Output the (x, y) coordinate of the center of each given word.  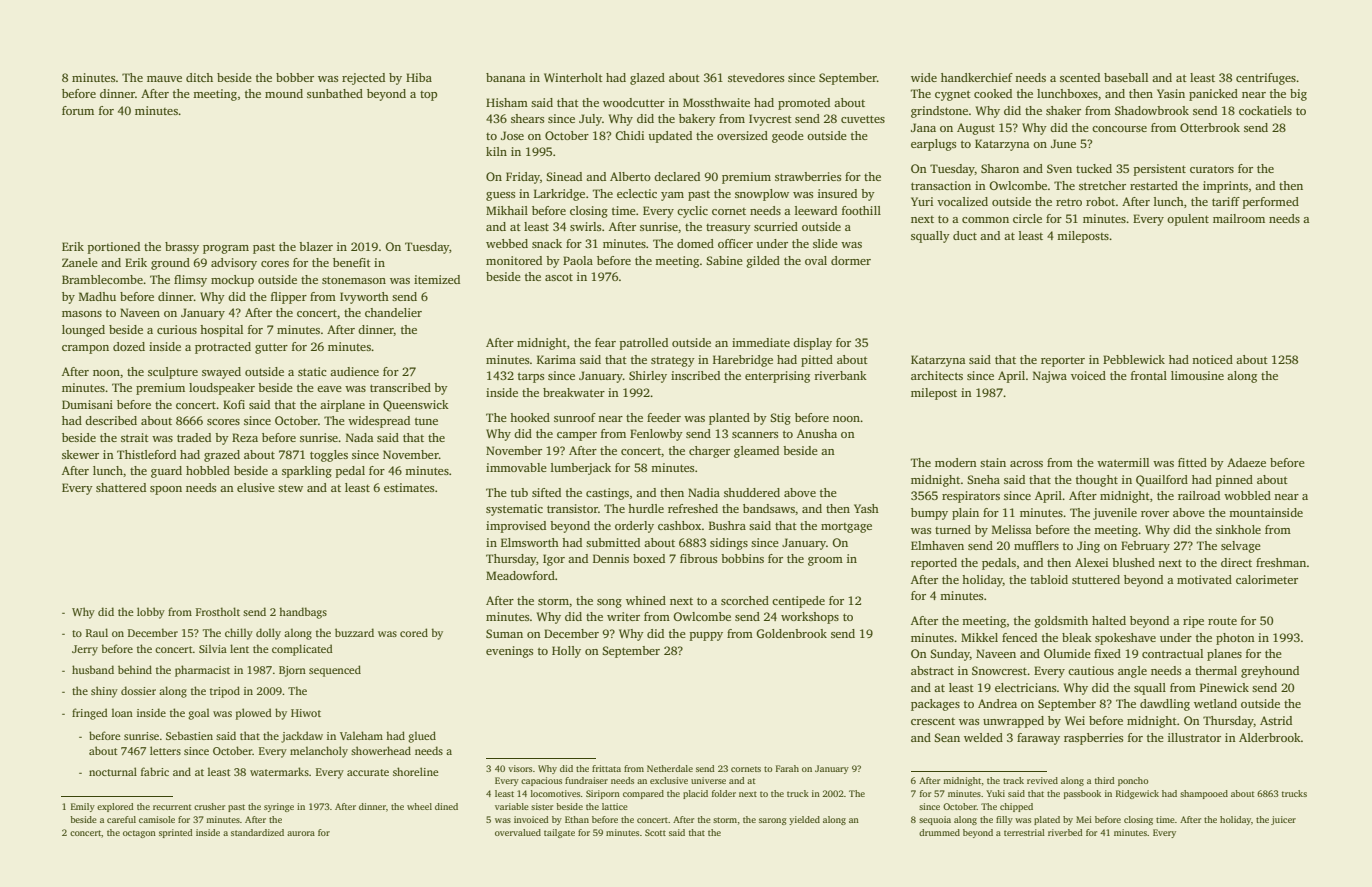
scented (1080, 77)
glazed (647, 79)
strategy (673, 361)
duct (965, 235)
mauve (164, 79)
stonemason (354, 280)
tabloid (1049, 579)
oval (816, 260)
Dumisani (87, 404)
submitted (613, 542)
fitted (1192, 462)
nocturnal (113, 771)
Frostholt (218, 611)
